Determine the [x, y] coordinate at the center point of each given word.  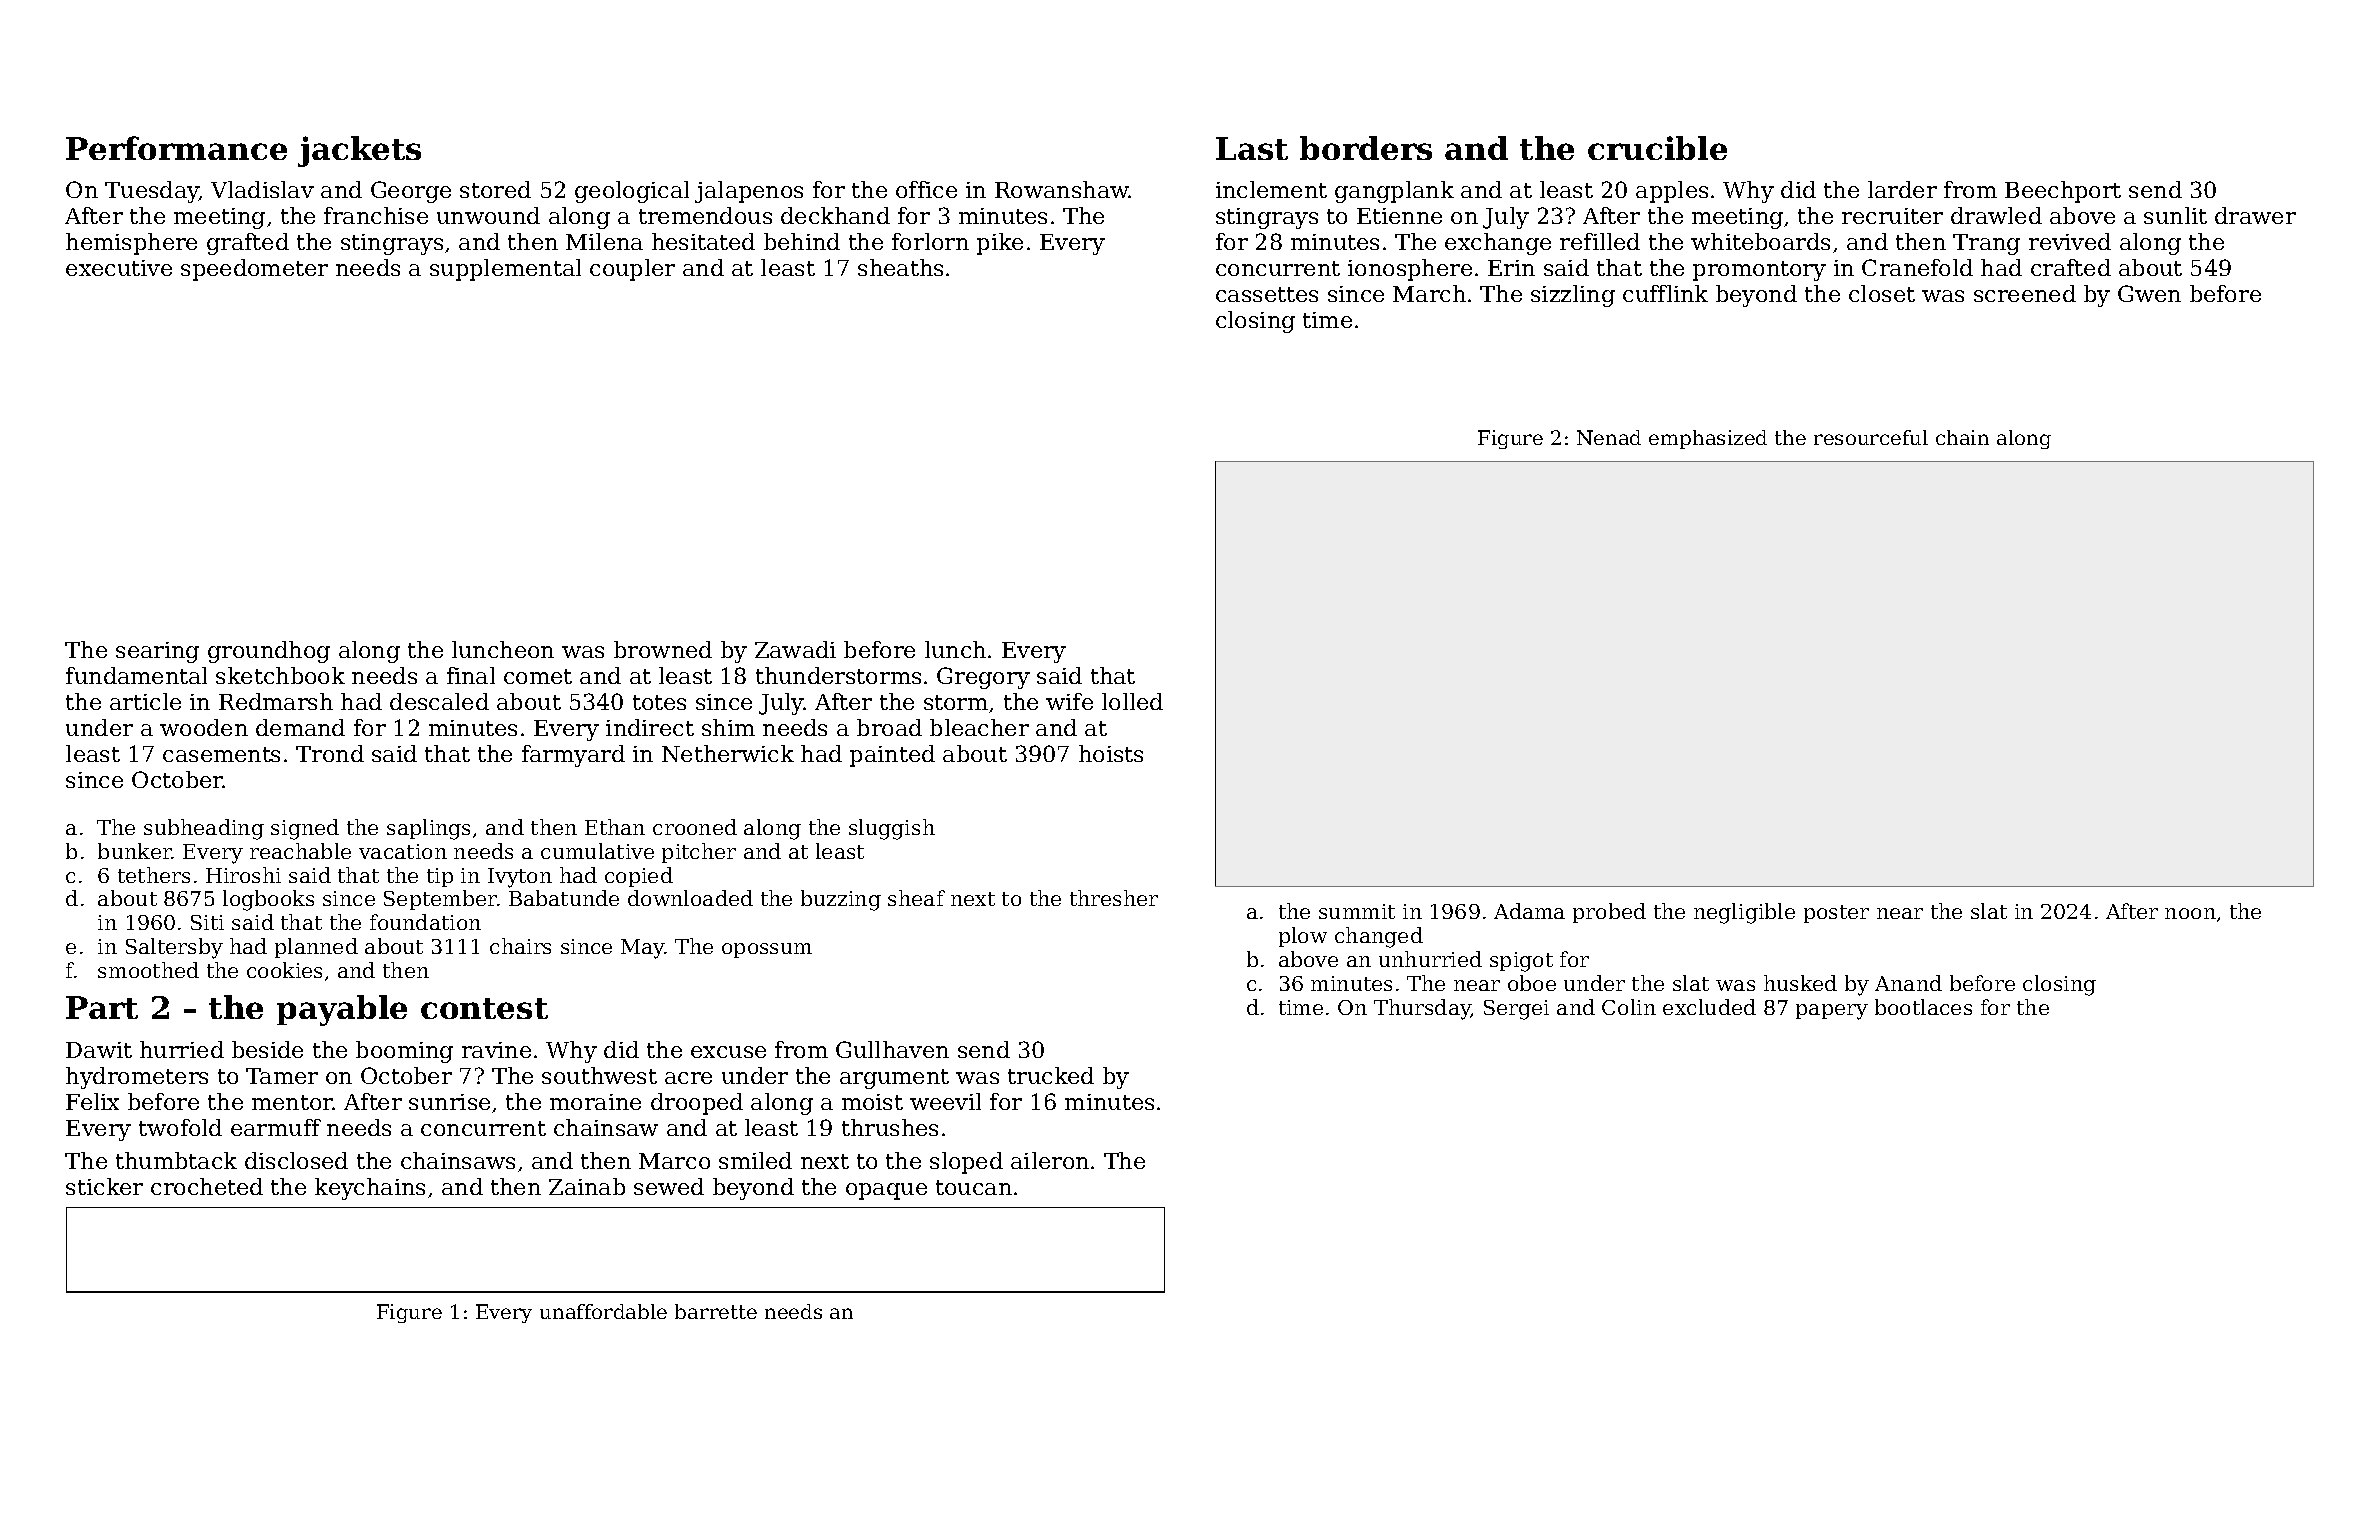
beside [267, 1049]
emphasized [1708, 439]
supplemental [505, 270]
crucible [1657, 148]
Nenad [1609, 437]
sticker [104, 1186]
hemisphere [131, 244]
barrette [716, 1311]
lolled [1132, 701]
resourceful [1871, 437]
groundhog [269, 652]
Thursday [1422, 1009]
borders [1366, 148]
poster [1836, 914]
